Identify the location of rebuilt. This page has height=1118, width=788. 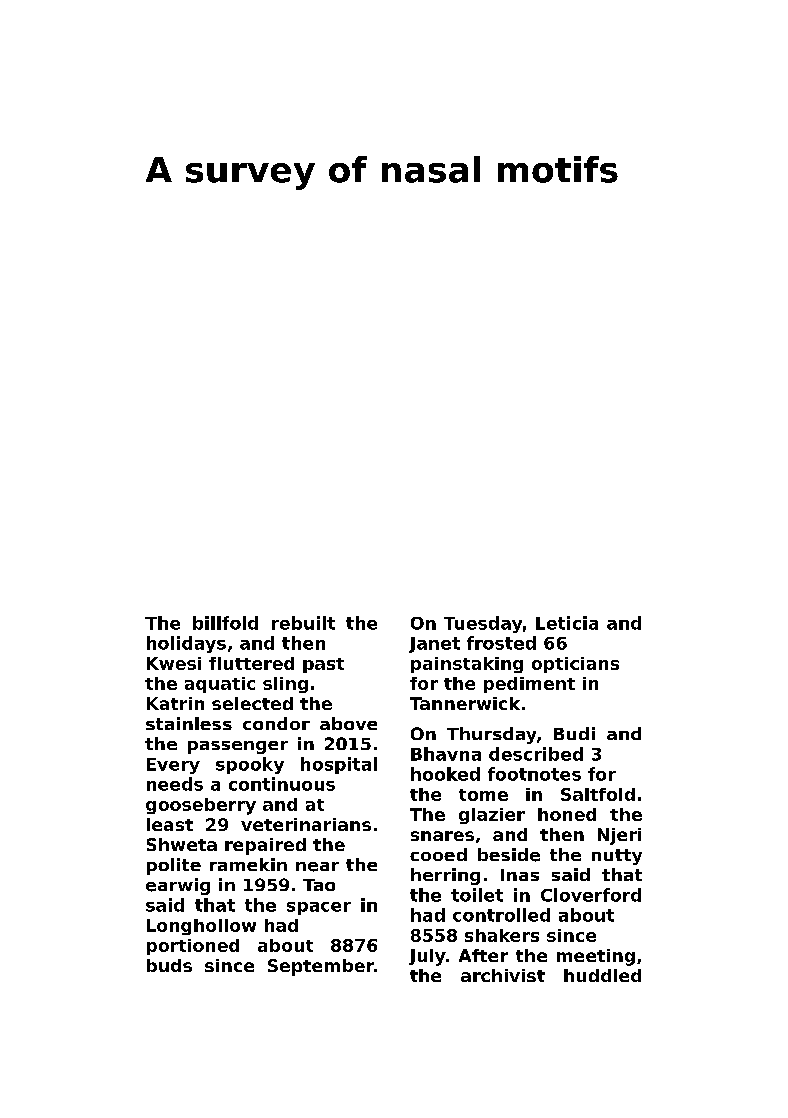
(303, 623).
